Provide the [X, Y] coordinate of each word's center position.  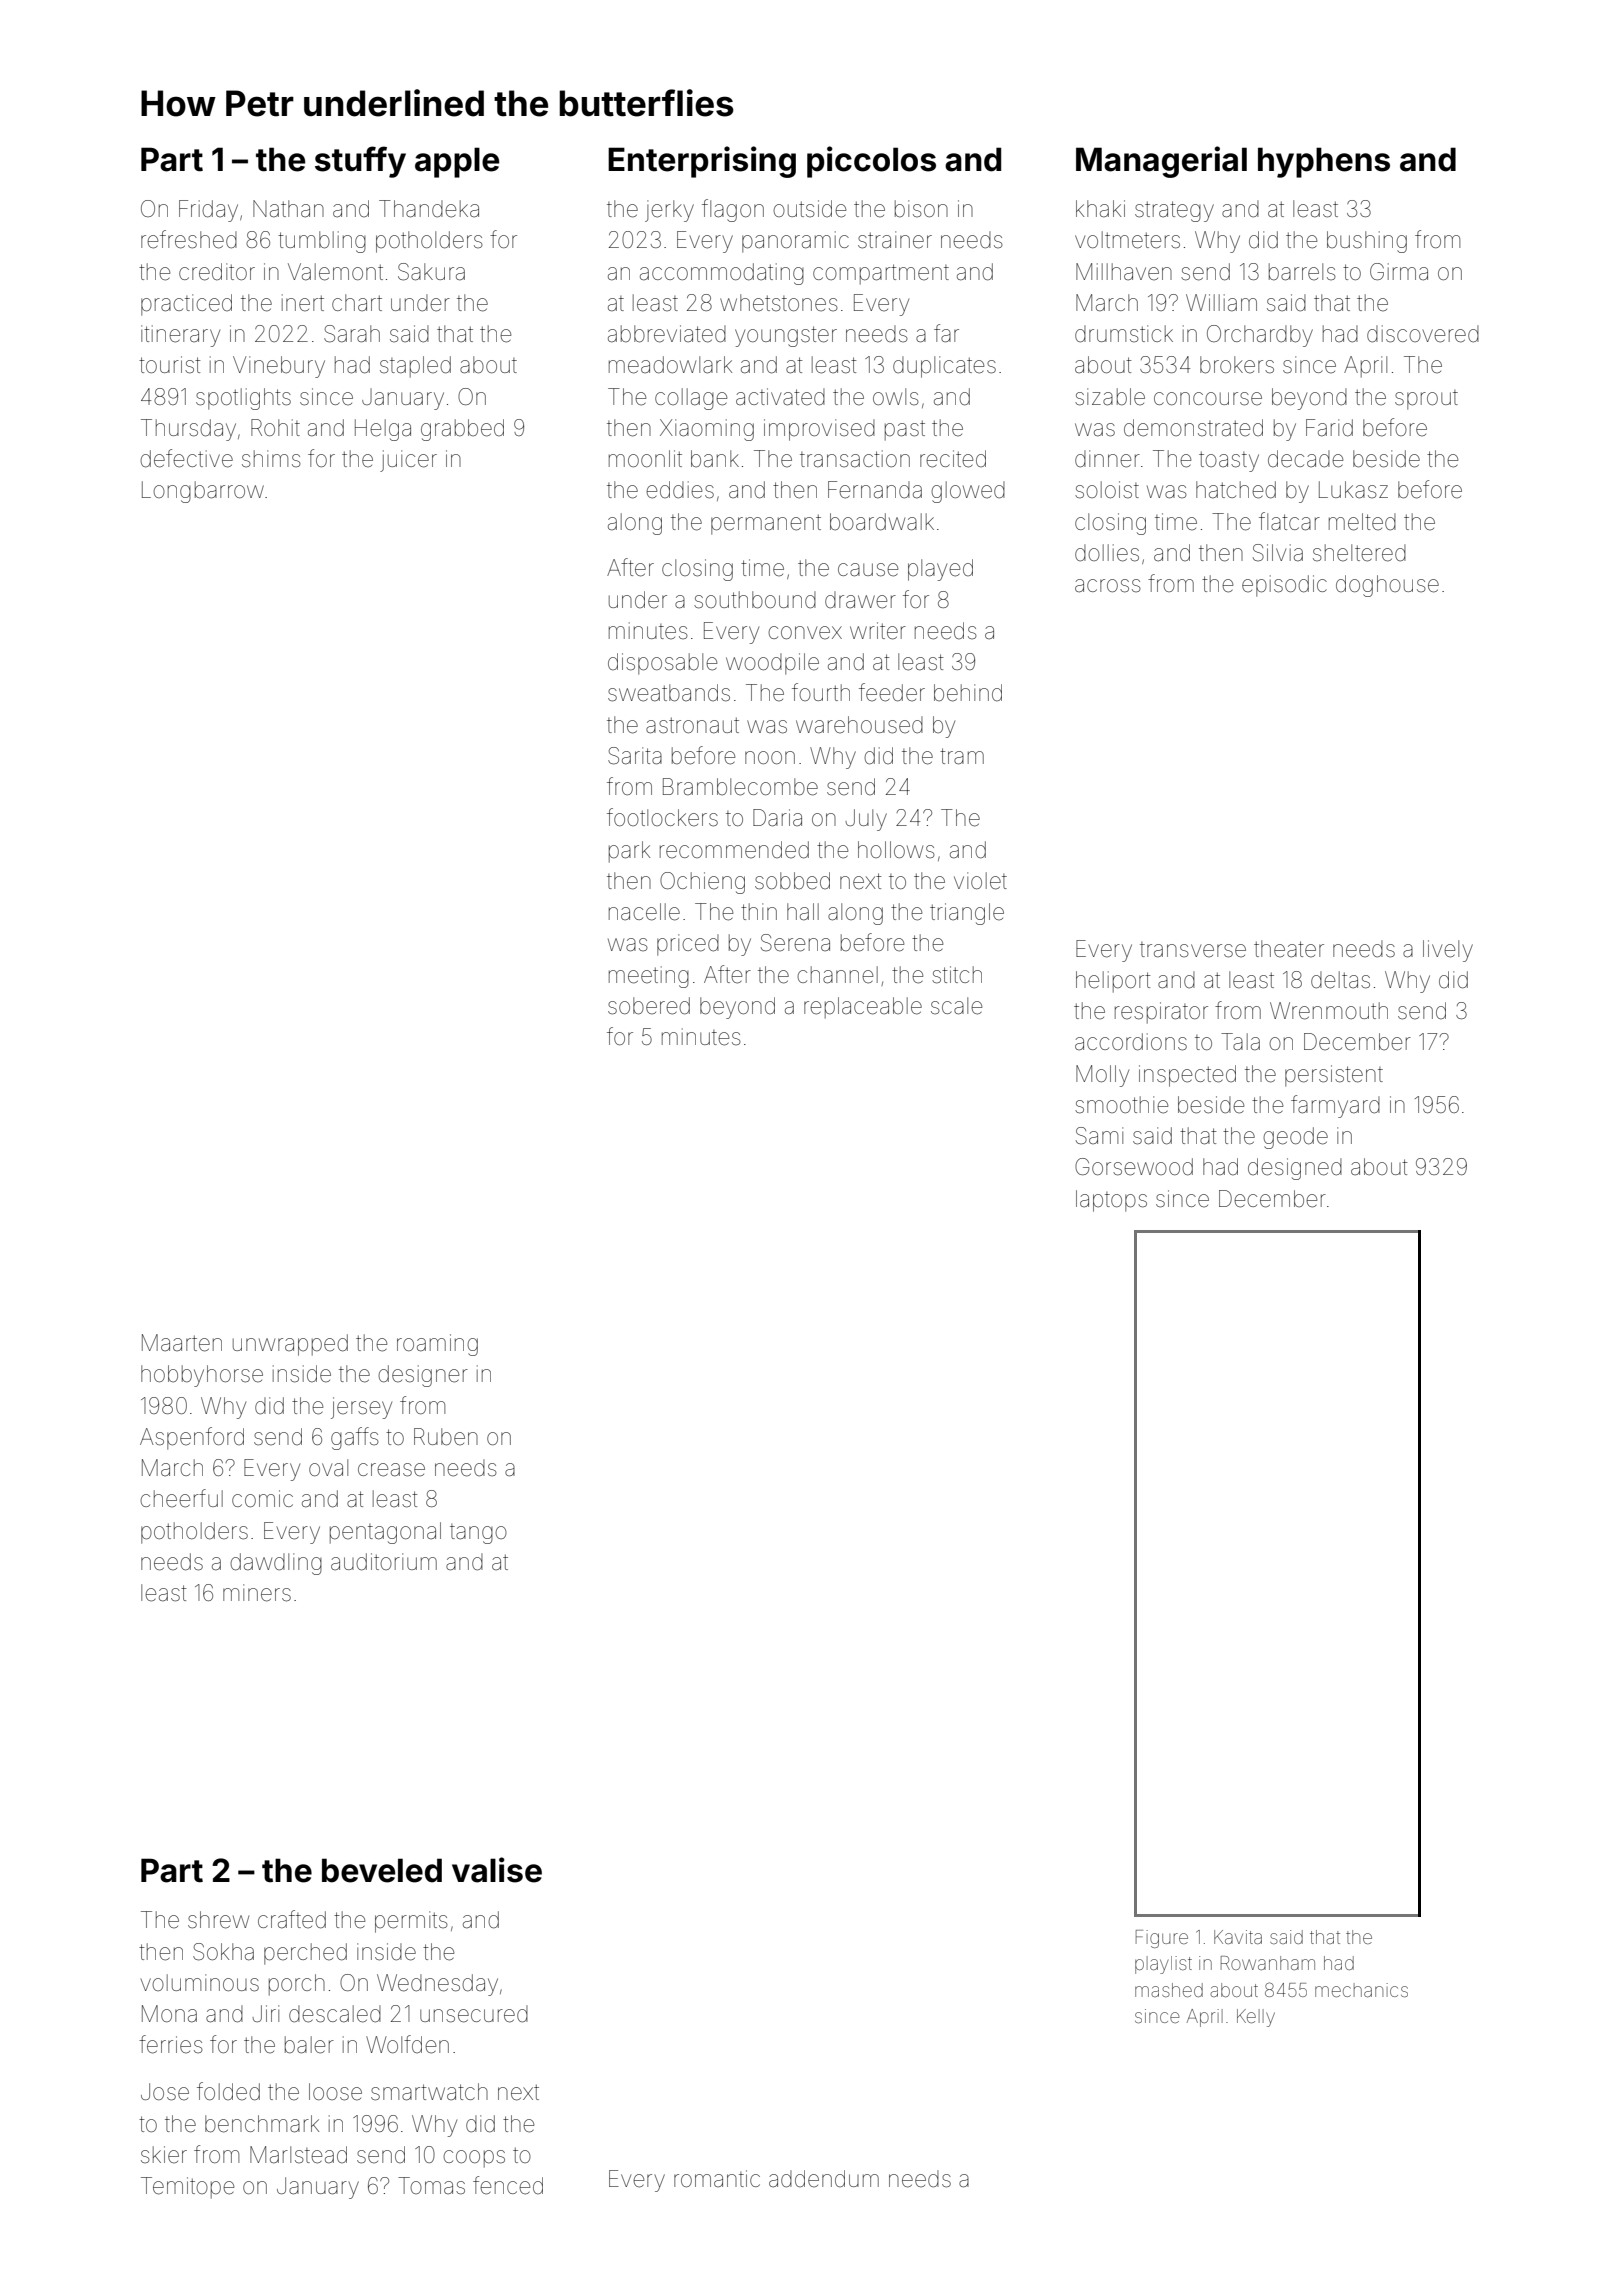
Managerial [1161, 162]
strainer [895, 240]
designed [1295, 1169]
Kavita [1238, 1937]
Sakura [431, 272]
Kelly [1256, 2018]
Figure [1162, 1939]
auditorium [384, 1562]
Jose [165, 2092]
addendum [824, 2179]
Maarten [182, 1343]
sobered [649, 1006]
